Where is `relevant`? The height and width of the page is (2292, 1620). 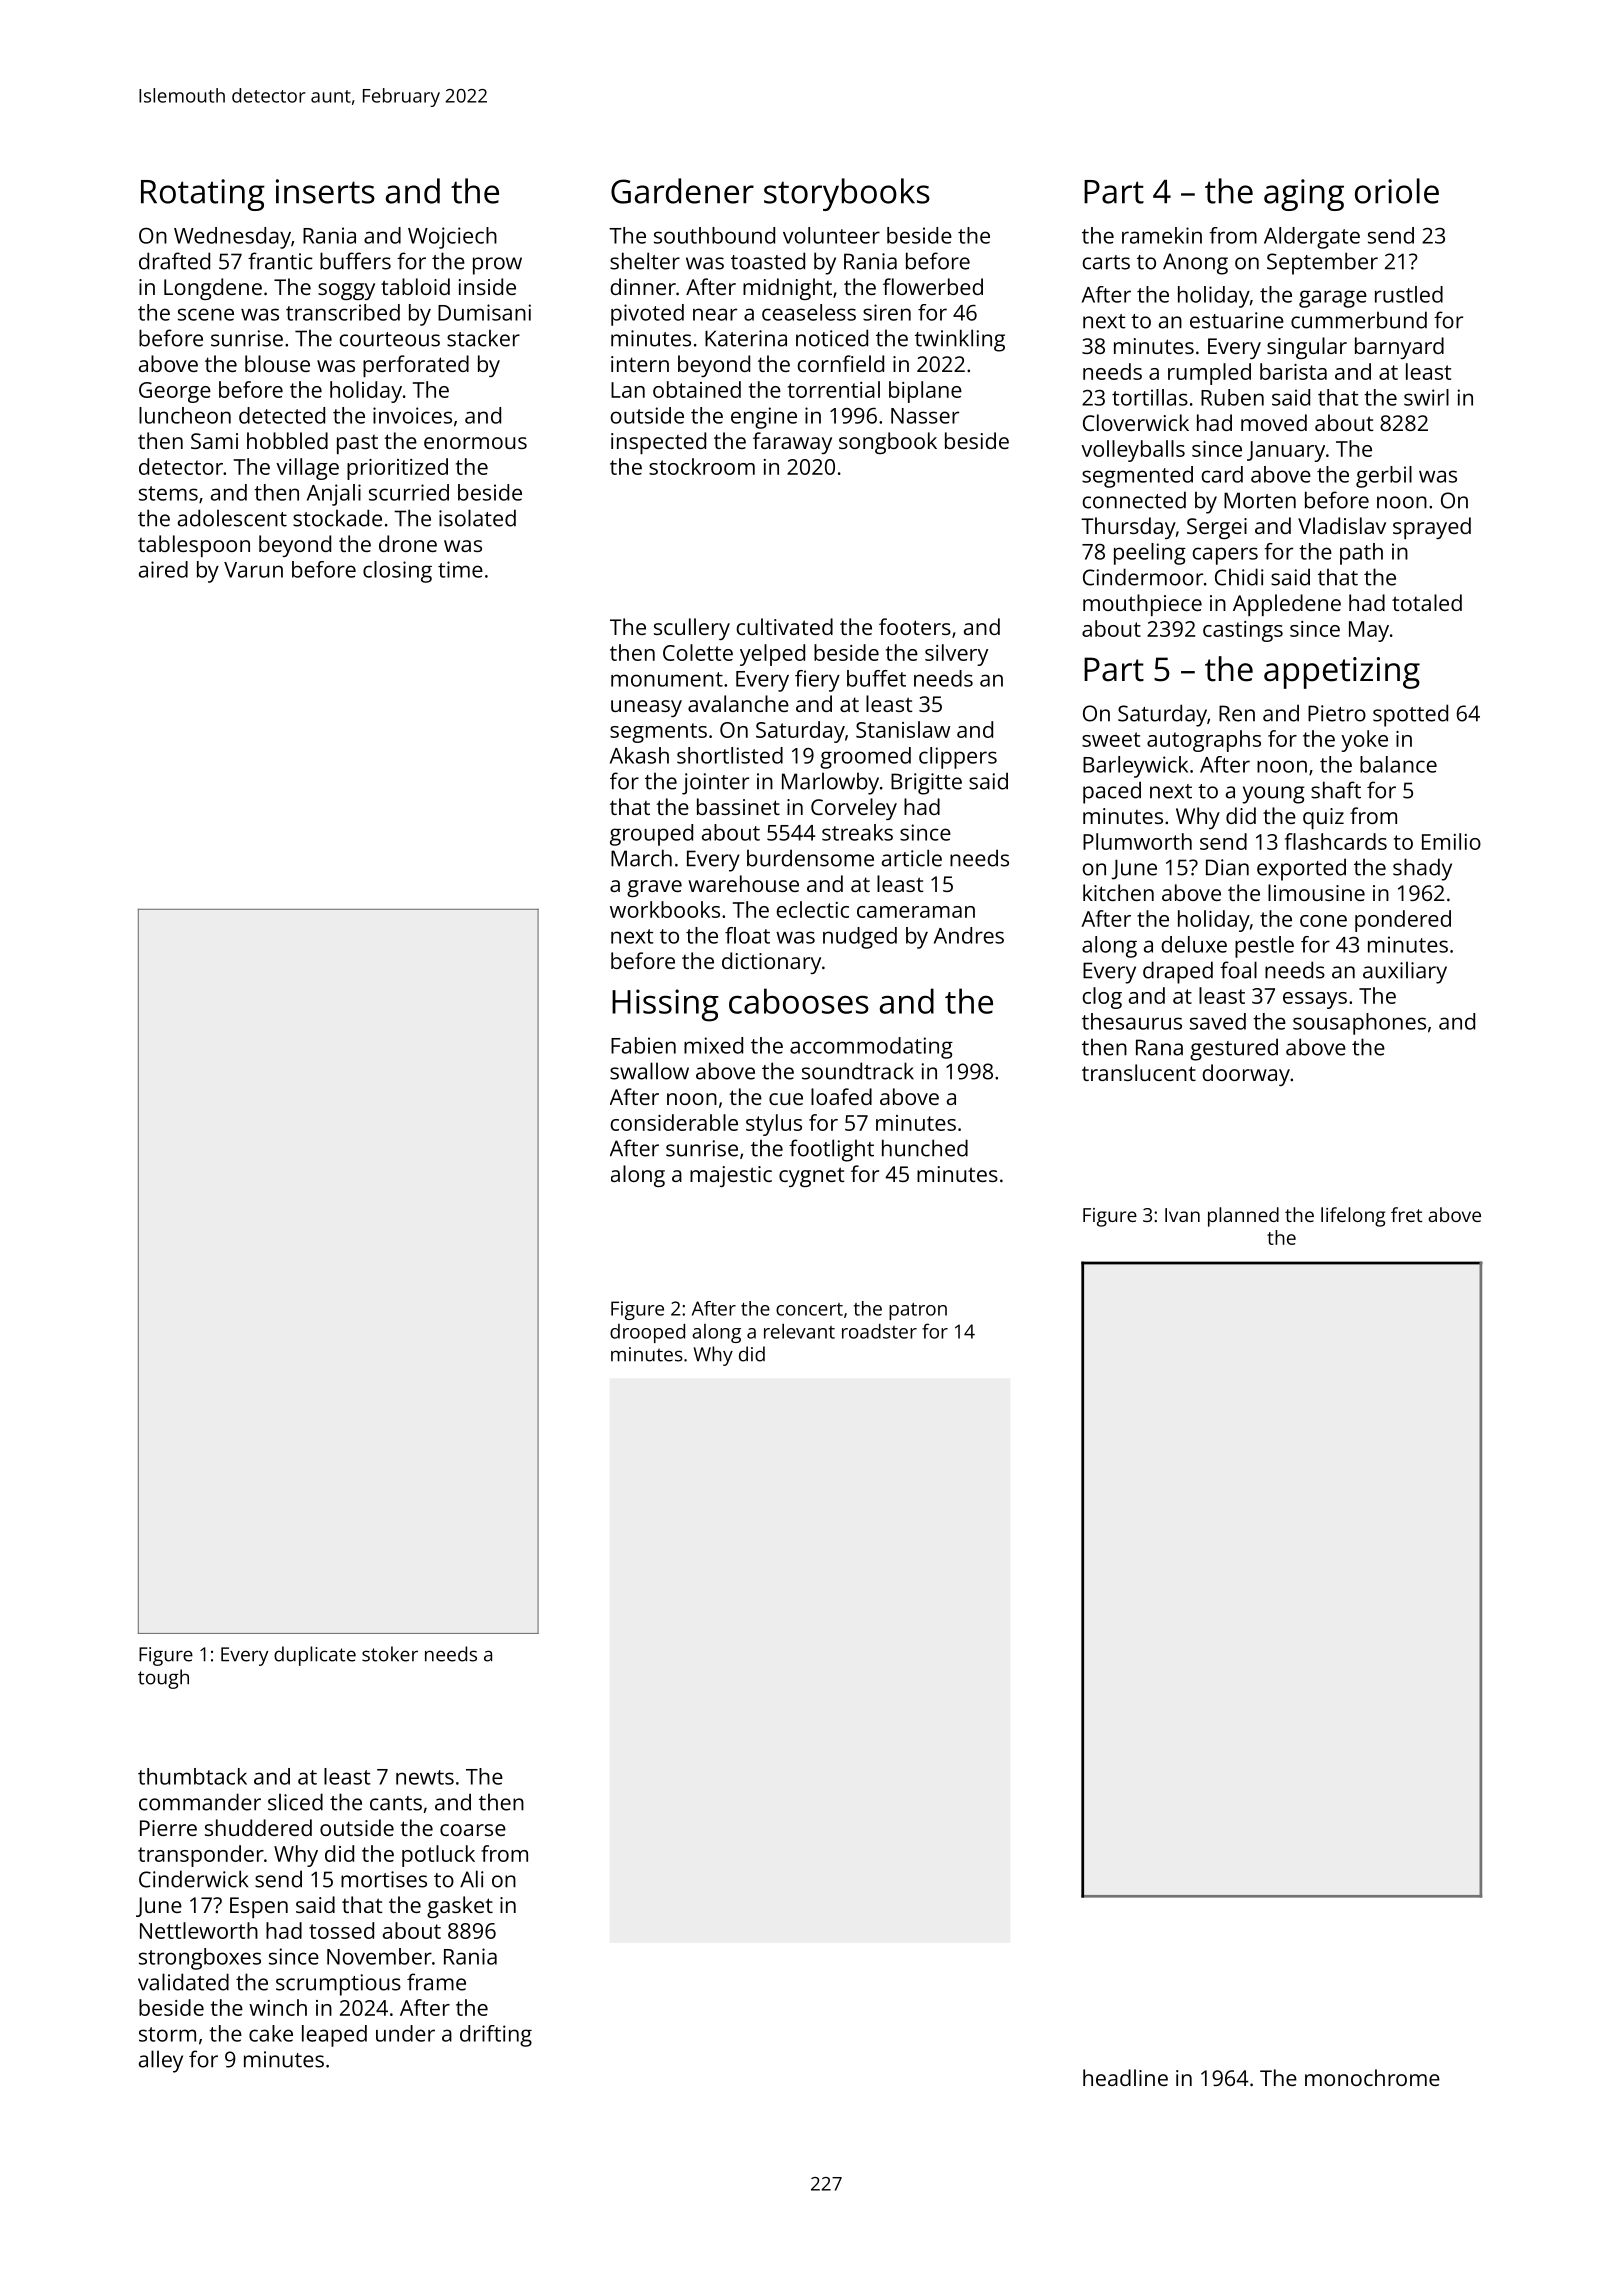
relevant is located at coordinates (799, 1331).
